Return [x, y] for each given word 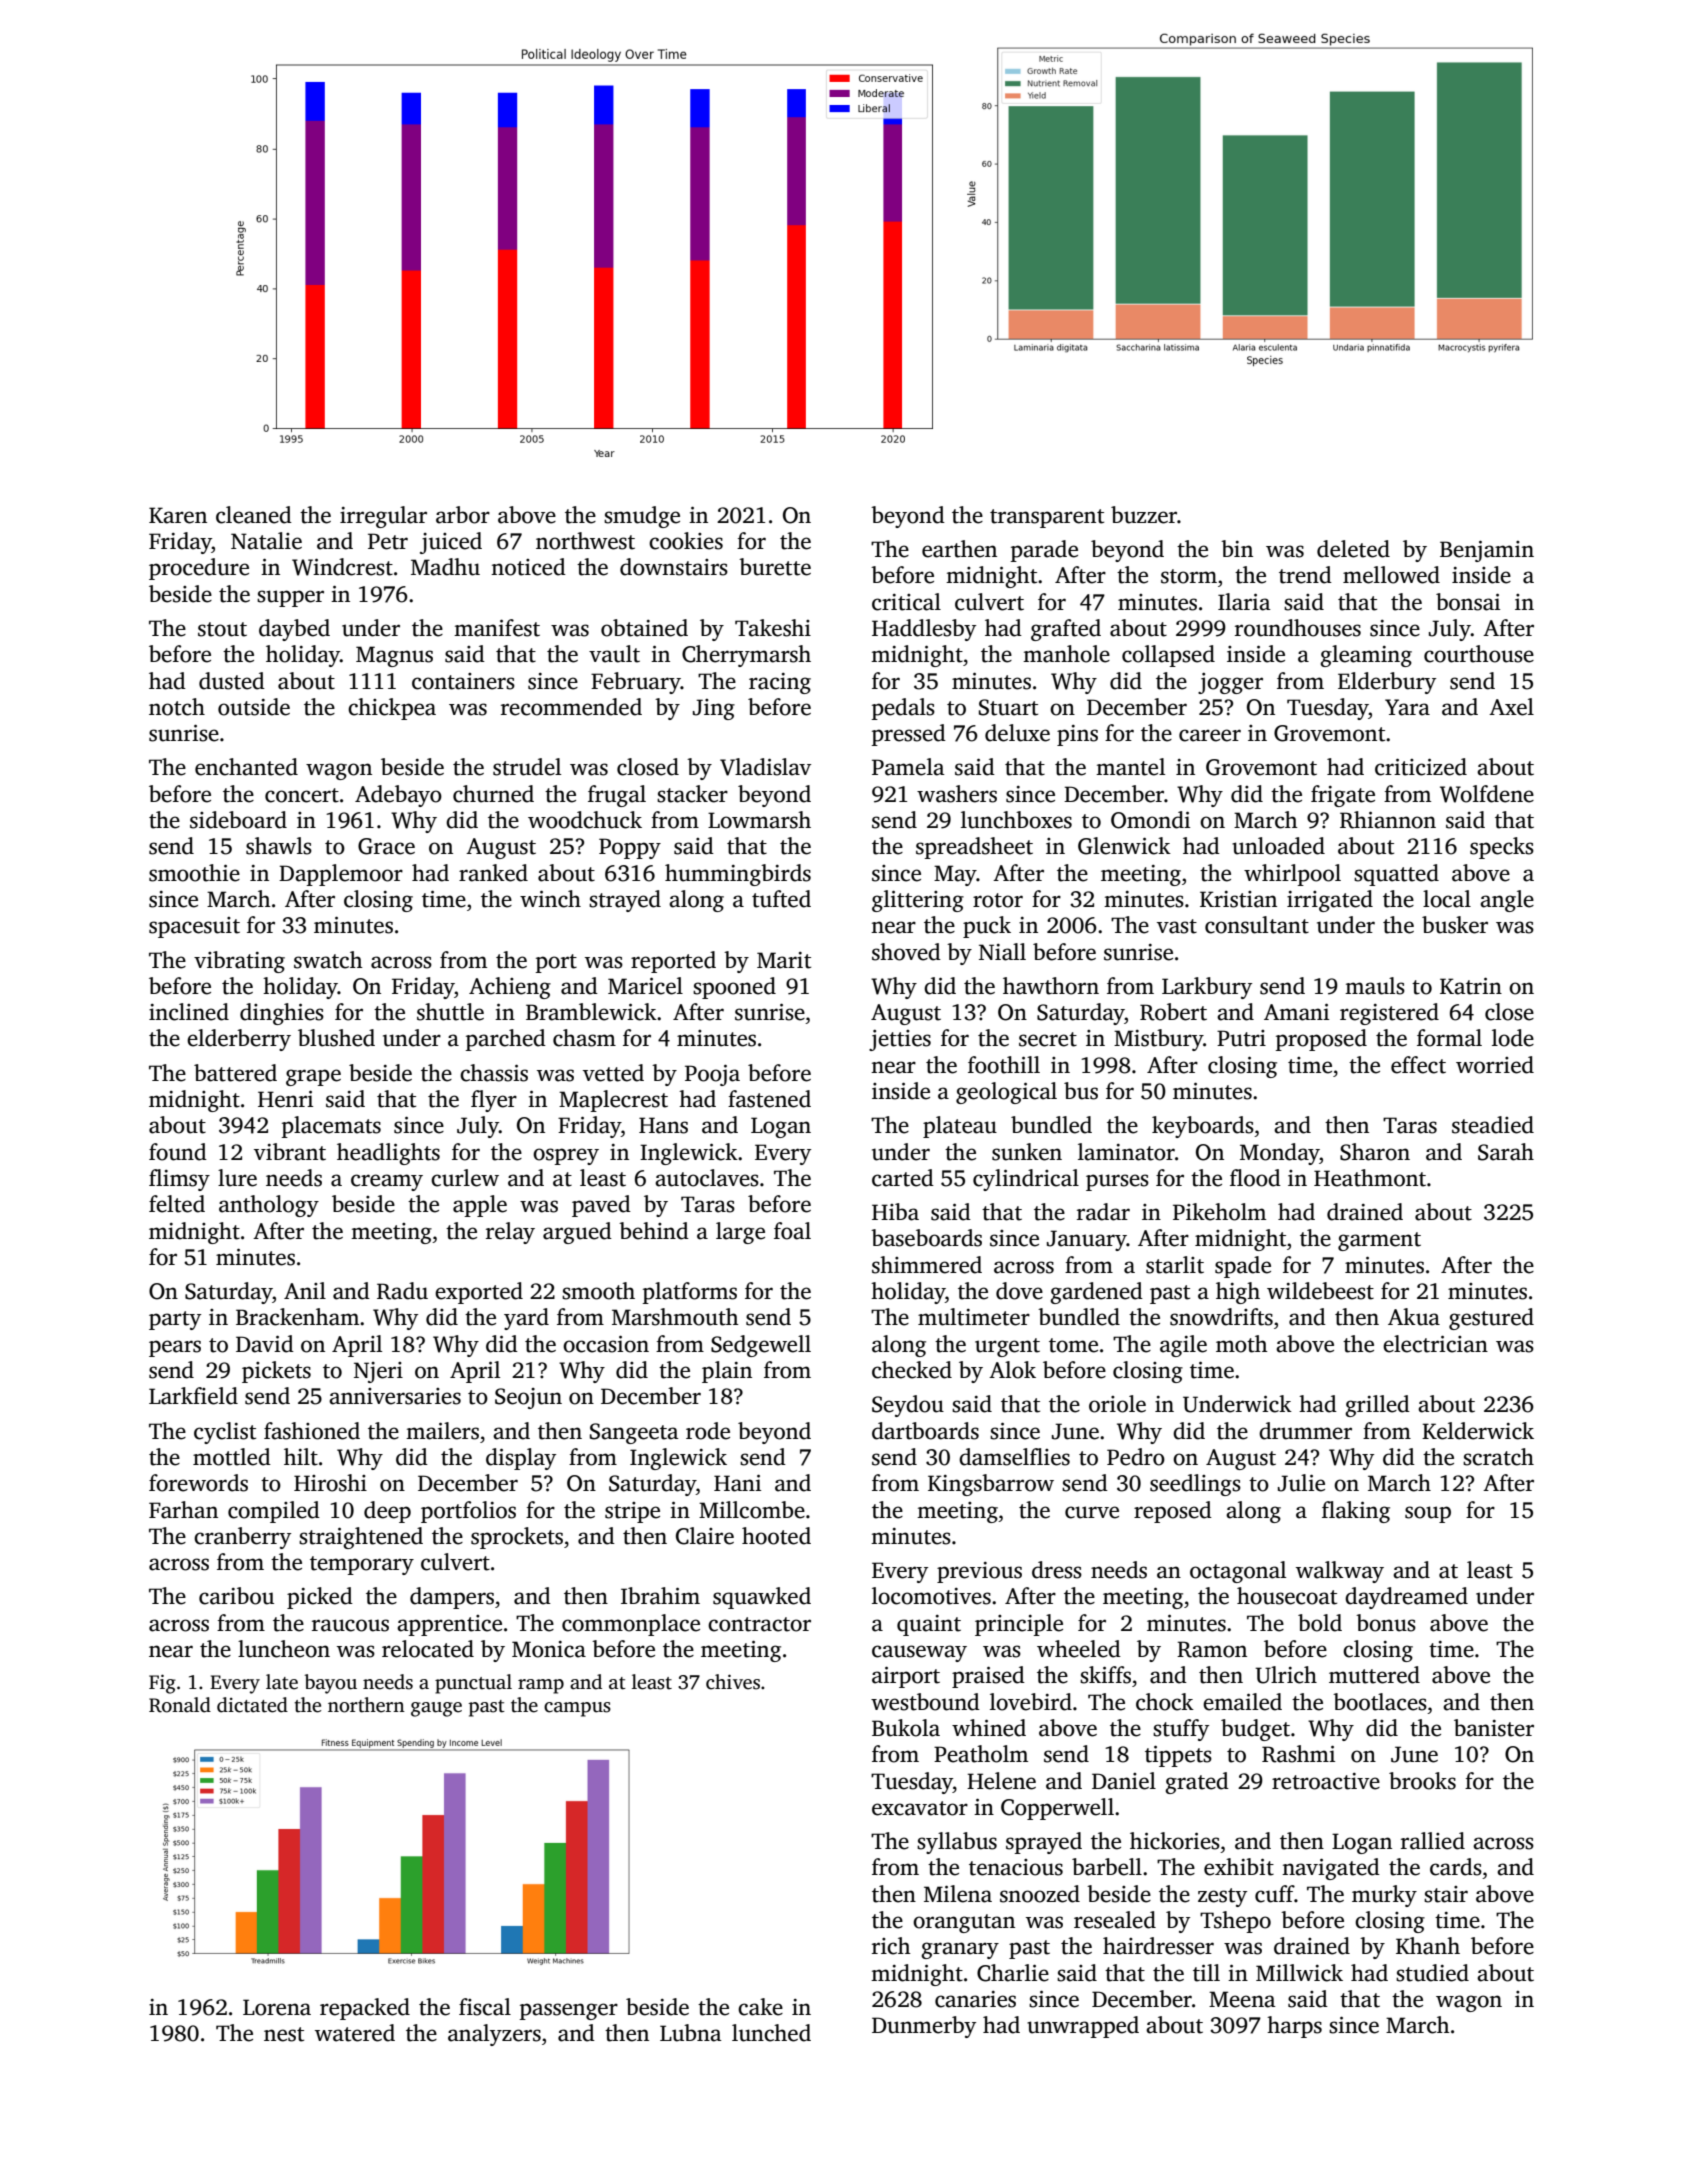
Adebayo [398, 796]
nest [284, 2034]
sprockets [517, 1538]
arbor [463, 515]
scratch [1498, 1457]
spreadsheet [974, 848]
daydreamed [1406, 1598]
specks [1502, 848]
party [175, 1320]
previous [979, 1572]
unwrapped [1083, 2027]
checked [912, 1370]
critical [906, 602]
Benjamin [1487, 551]
